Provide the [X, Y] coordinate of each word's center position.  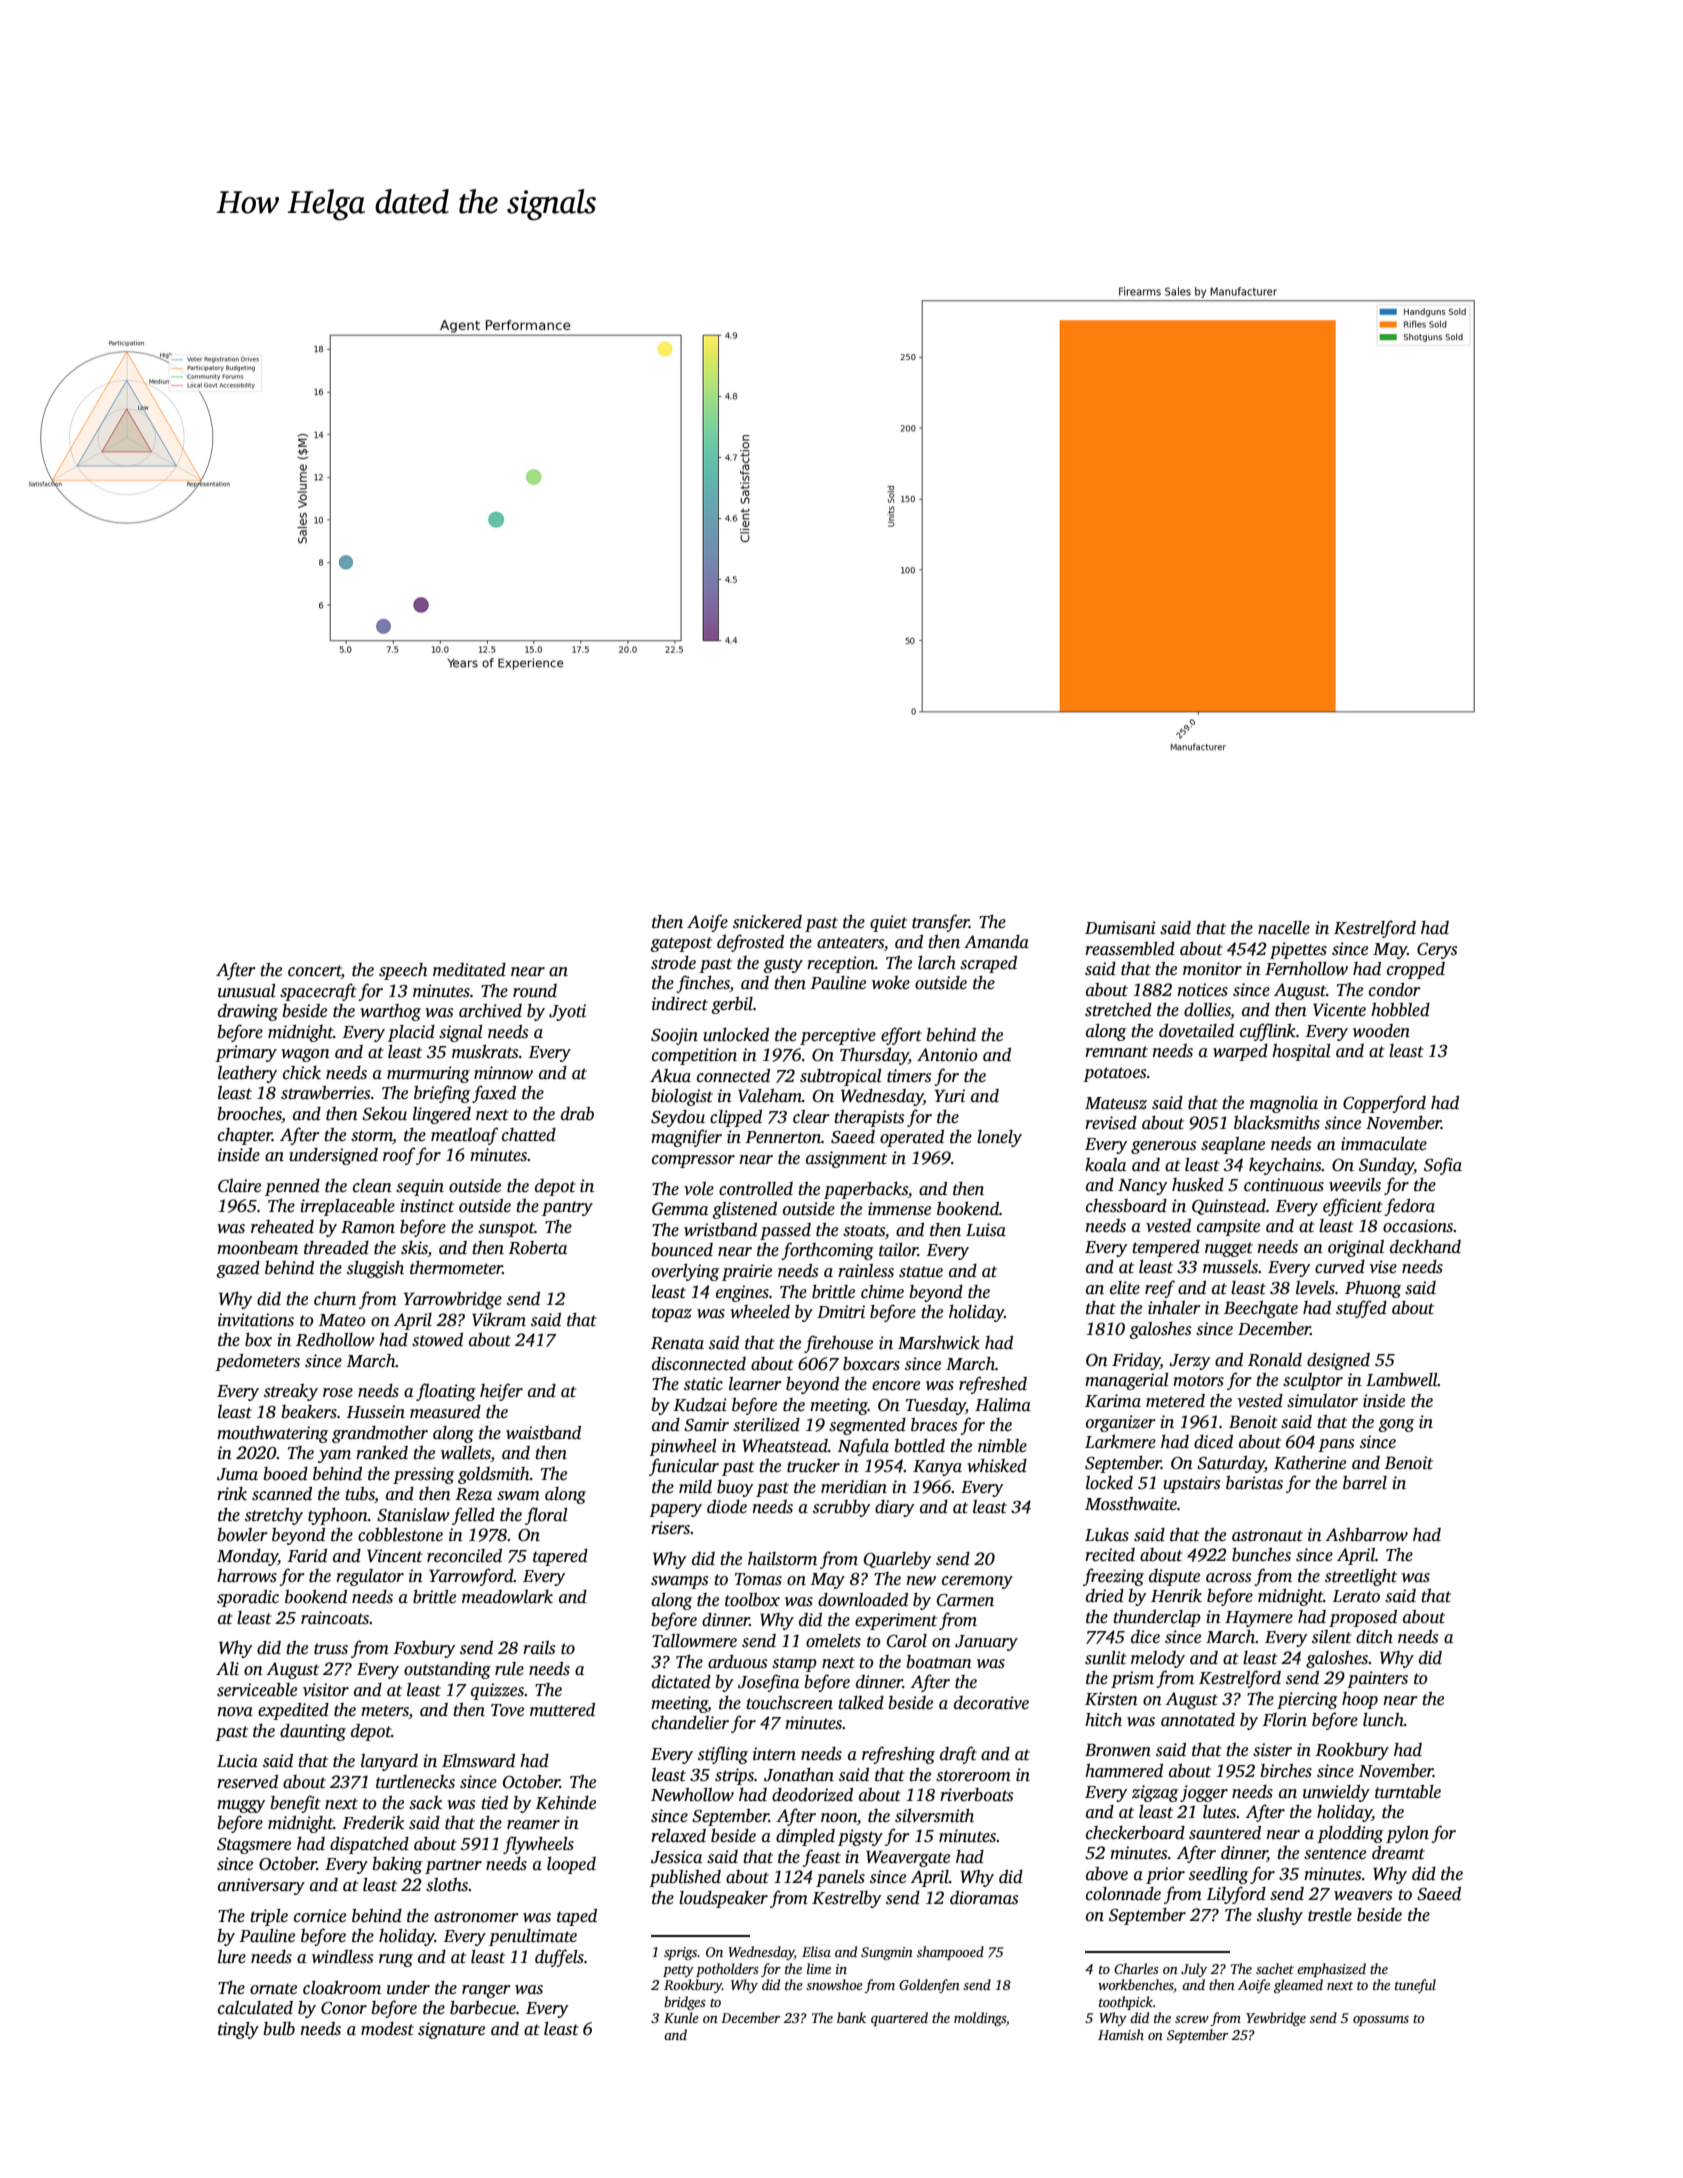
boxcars [871, 1364]
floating [446, 1392]
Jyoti [567, 1012]
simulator [1322, 1401]
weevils [1355, 1185]
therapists [869, 1118]
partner [453, 1866]
